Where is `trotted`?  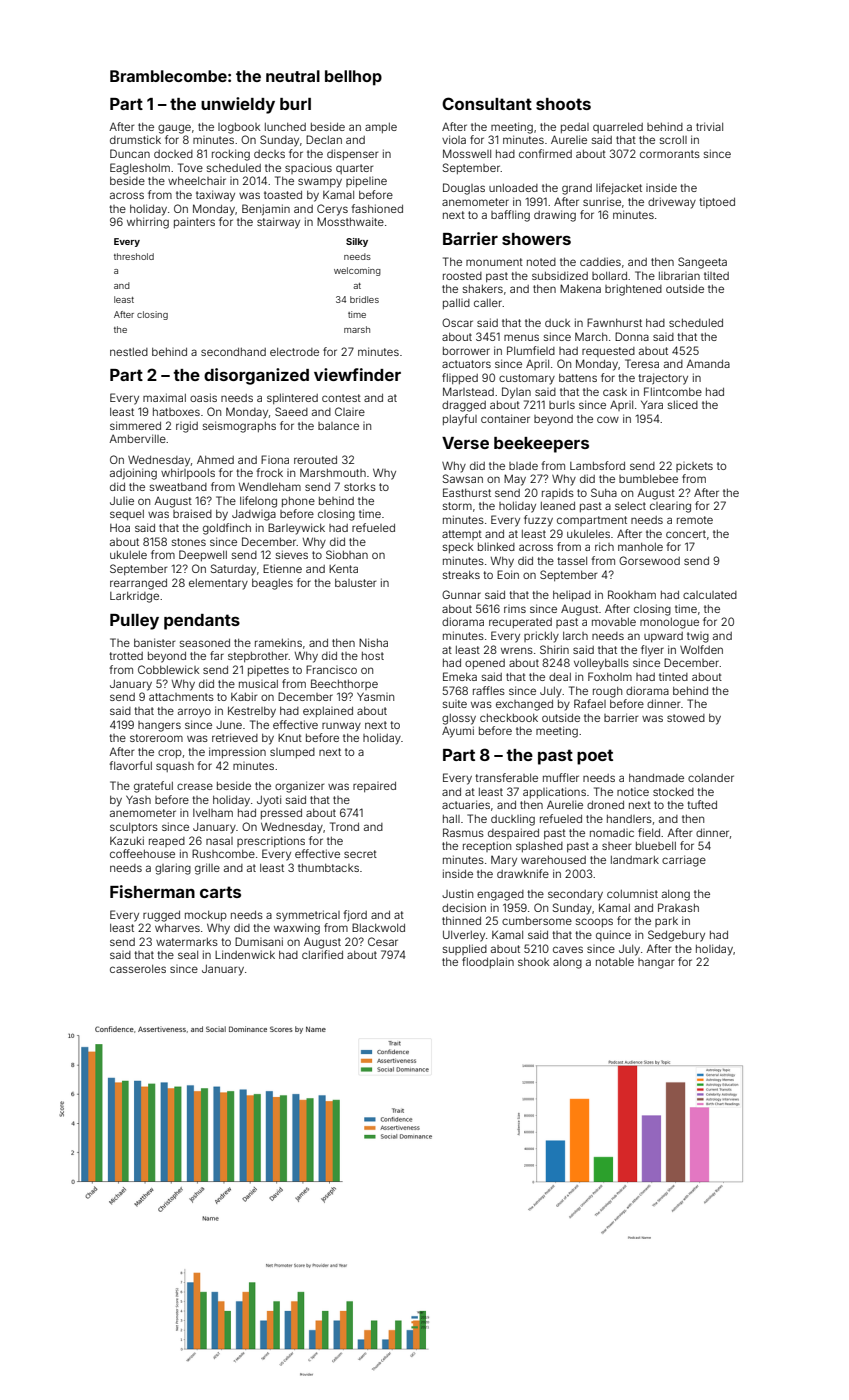
trotted is located at coordinates (126, 656).
